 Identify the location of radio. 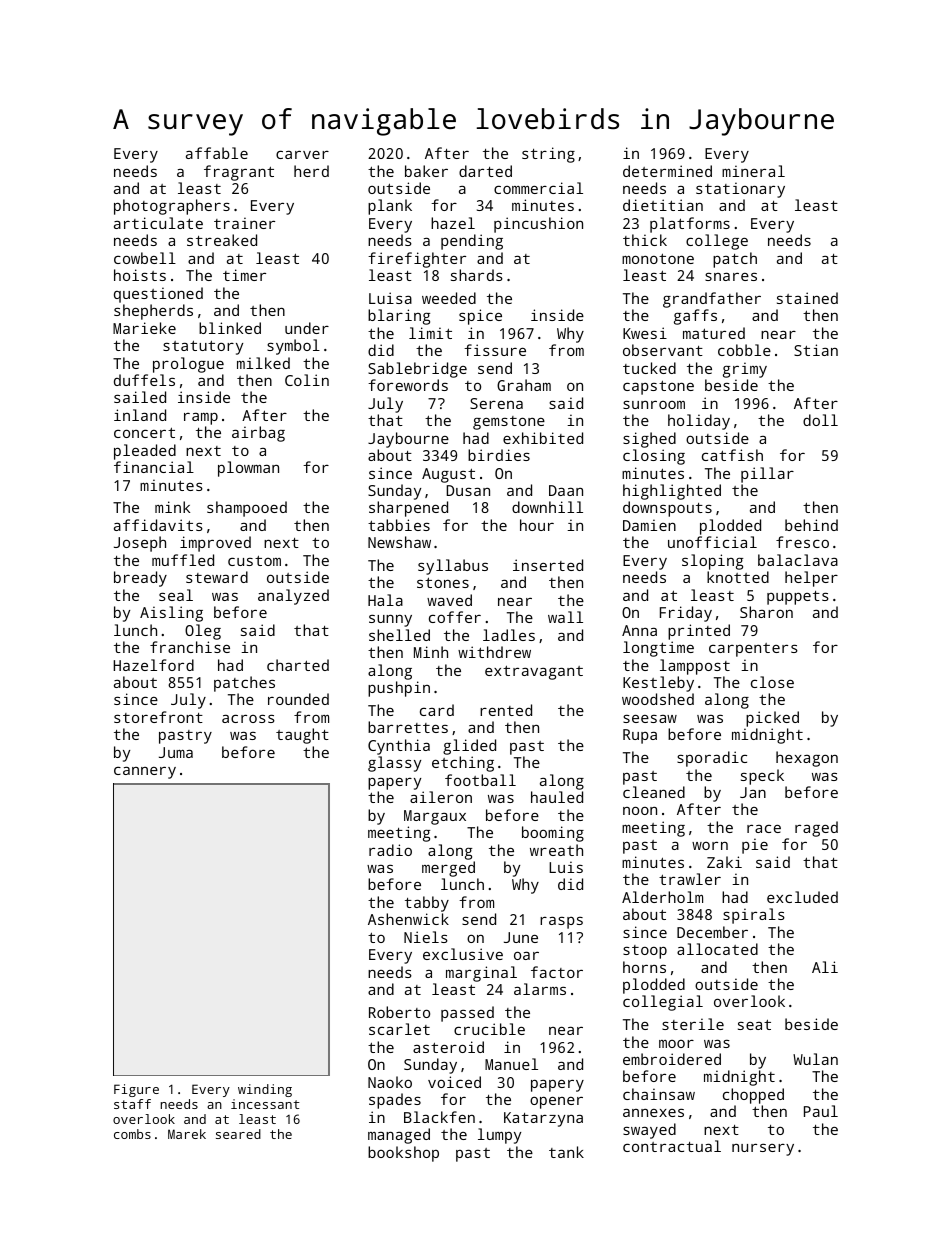
(390, 850).
